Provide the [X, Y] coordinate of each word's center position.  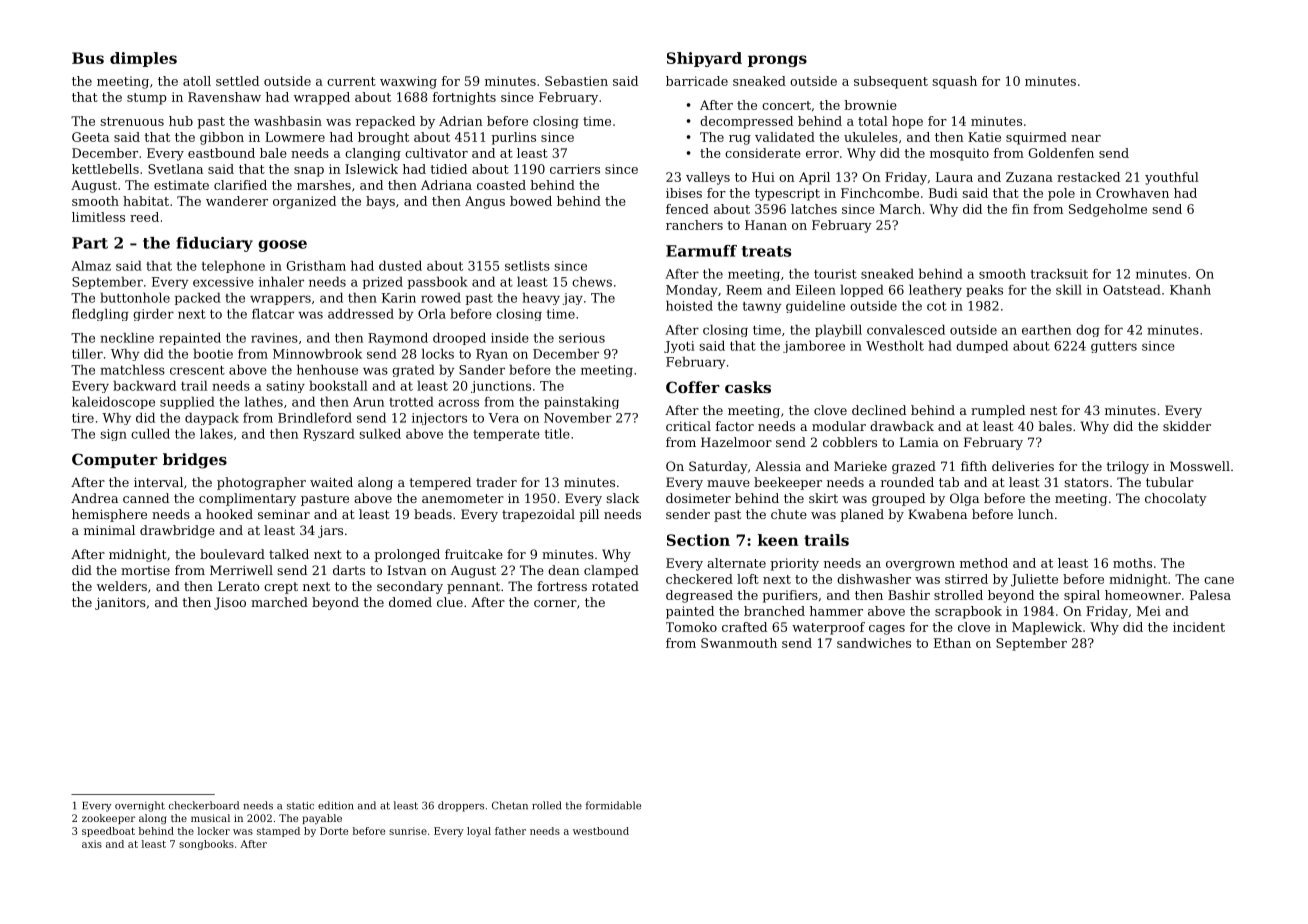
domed [410, 602]
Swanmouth [739, 643]
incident [1199, 627]
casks [748, 387]
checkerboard [204, 805]
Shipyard [704, 59]
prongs [777, 61]
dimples [143, 59]
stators [1086, 482]
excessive [223, 282]
